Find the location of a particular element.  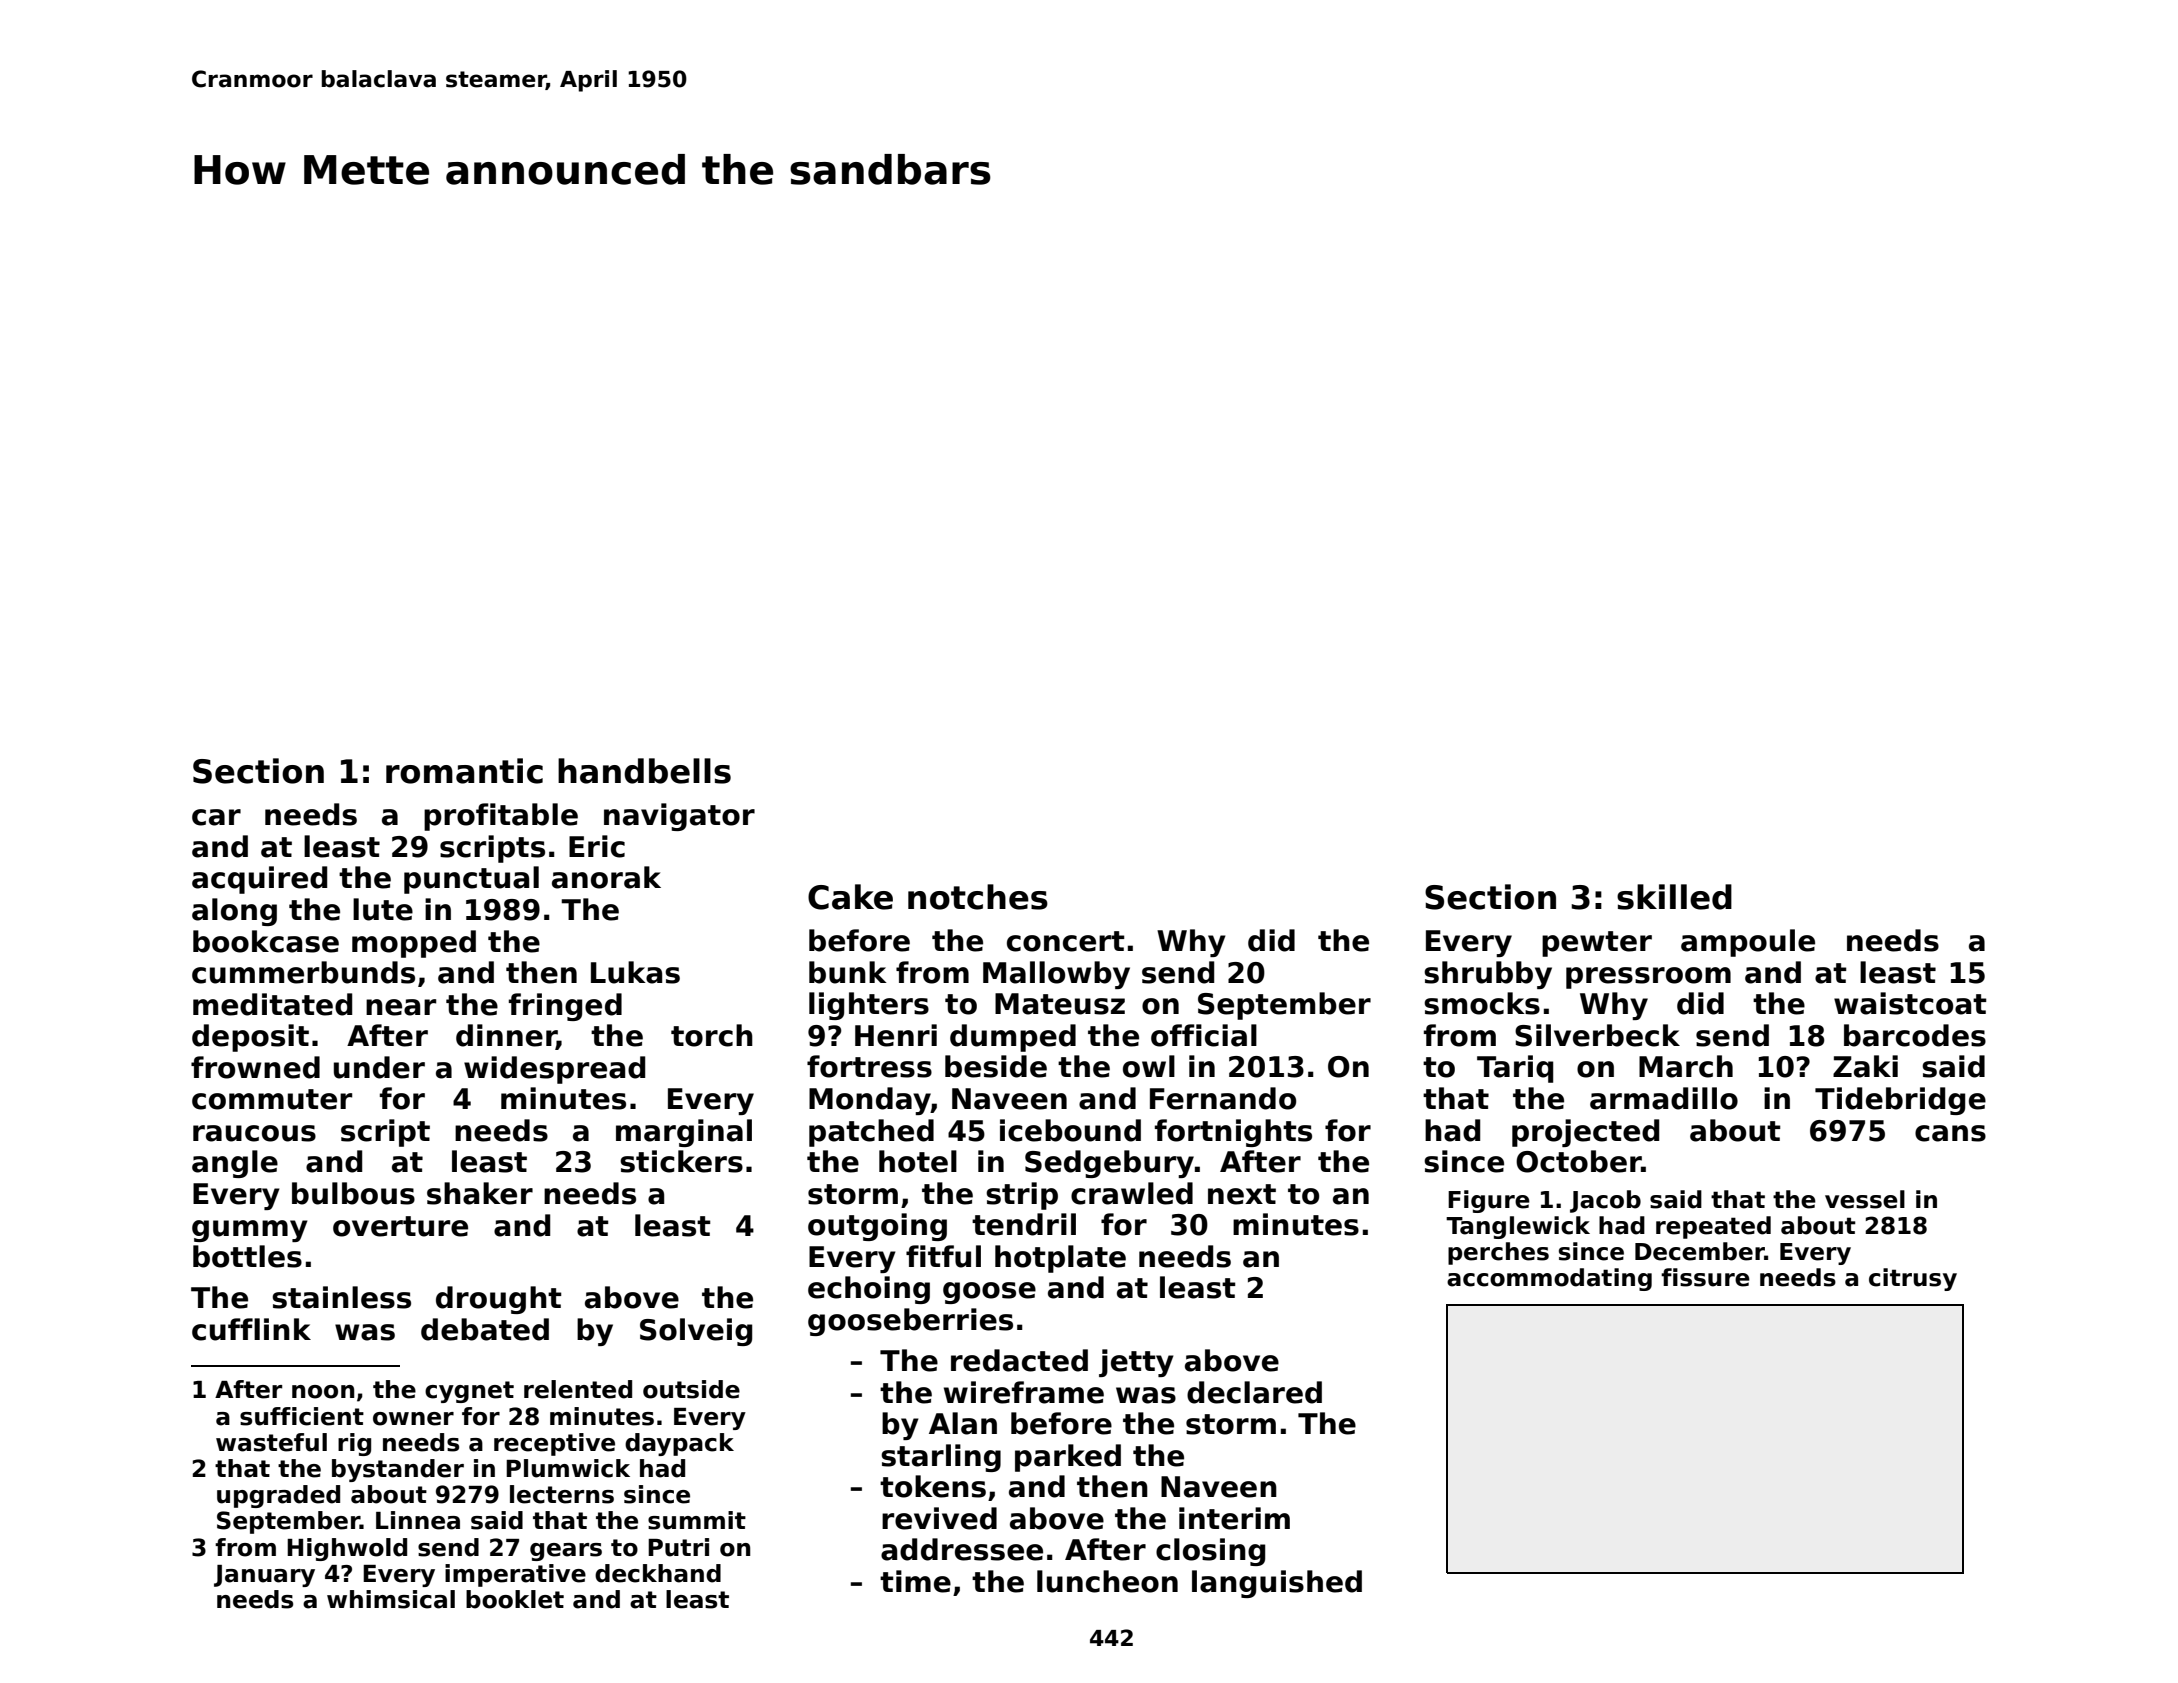

raucous is located at coordinates (254, 1133).
